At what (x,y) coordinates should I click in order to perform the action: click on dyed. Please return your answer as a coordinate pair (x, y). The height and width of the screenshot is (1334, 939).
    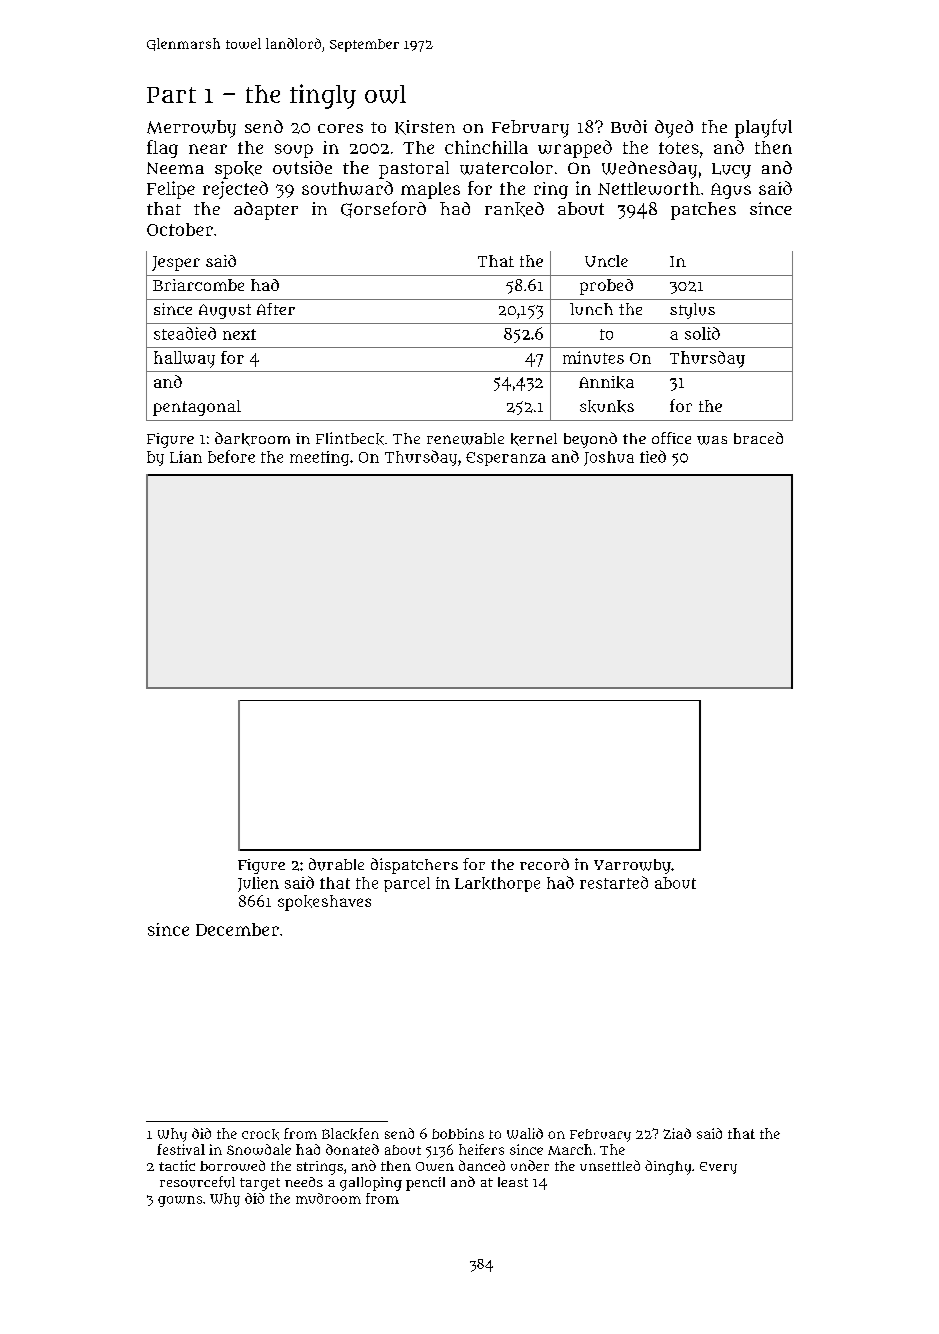
    Looking at the image, I should click on (674, 129).
